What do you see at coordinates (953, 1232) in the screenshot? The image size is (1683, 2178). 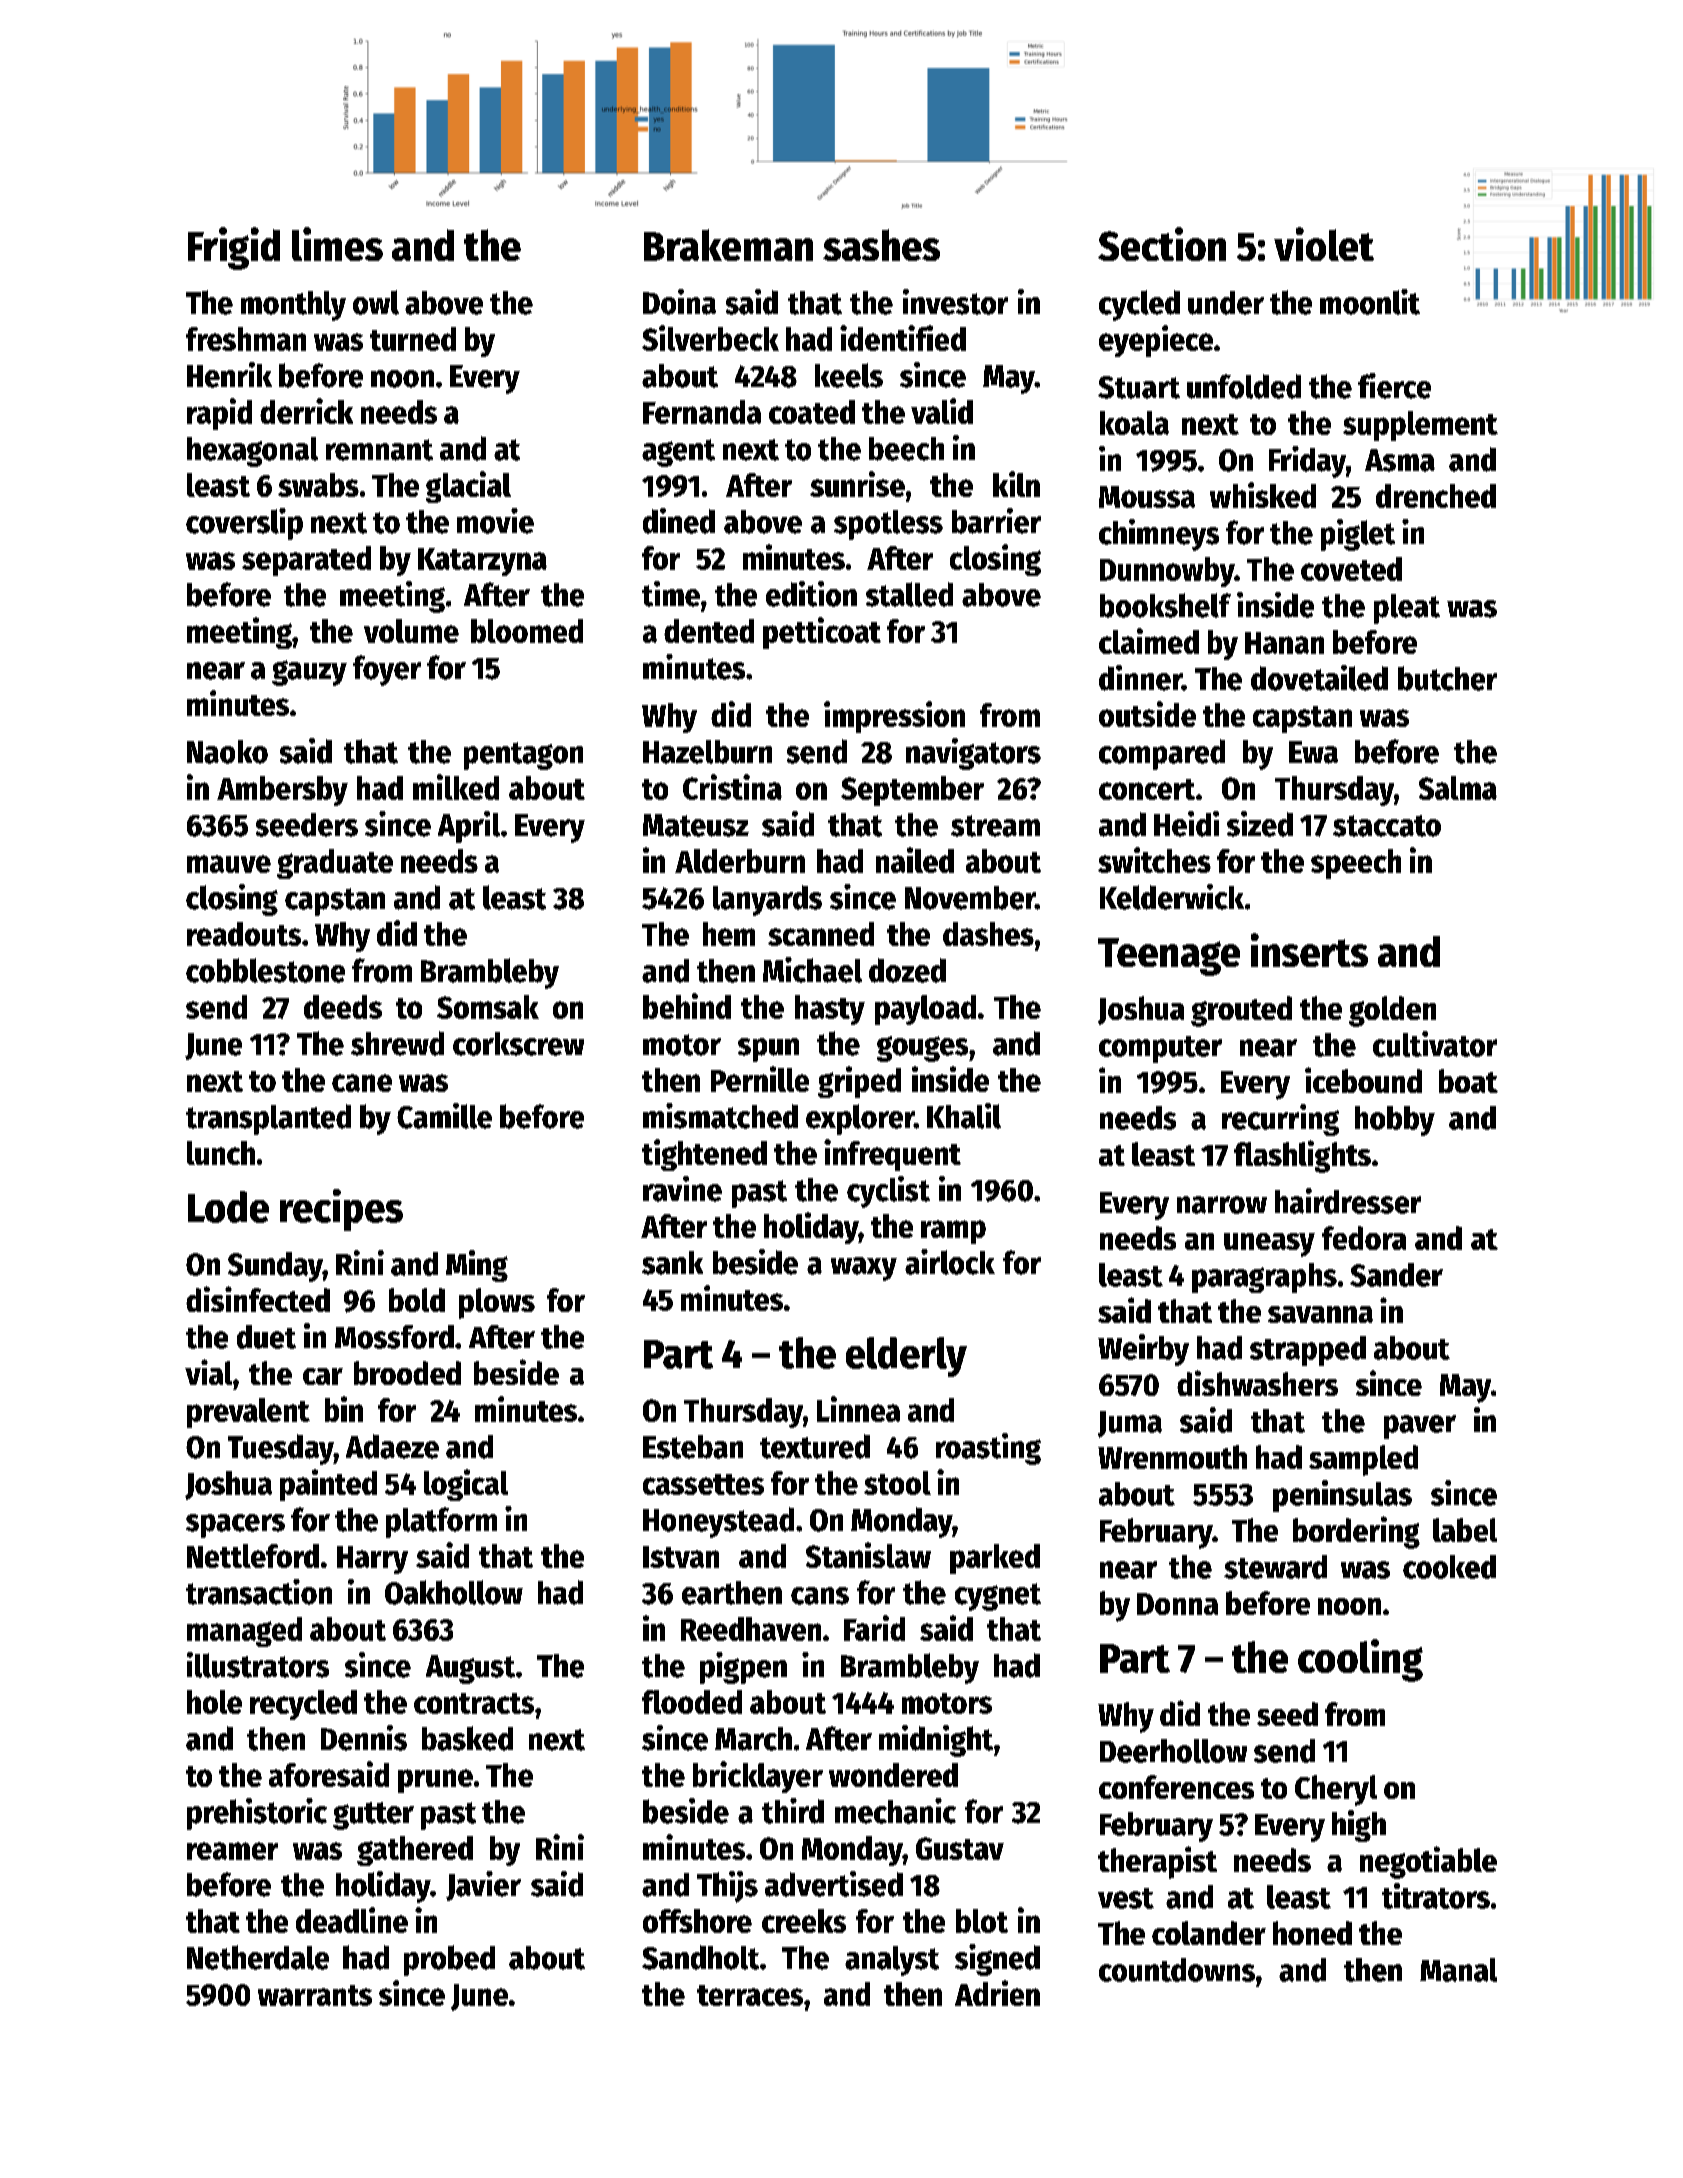 I see `ramp` at bounding box center [953, 1232].
